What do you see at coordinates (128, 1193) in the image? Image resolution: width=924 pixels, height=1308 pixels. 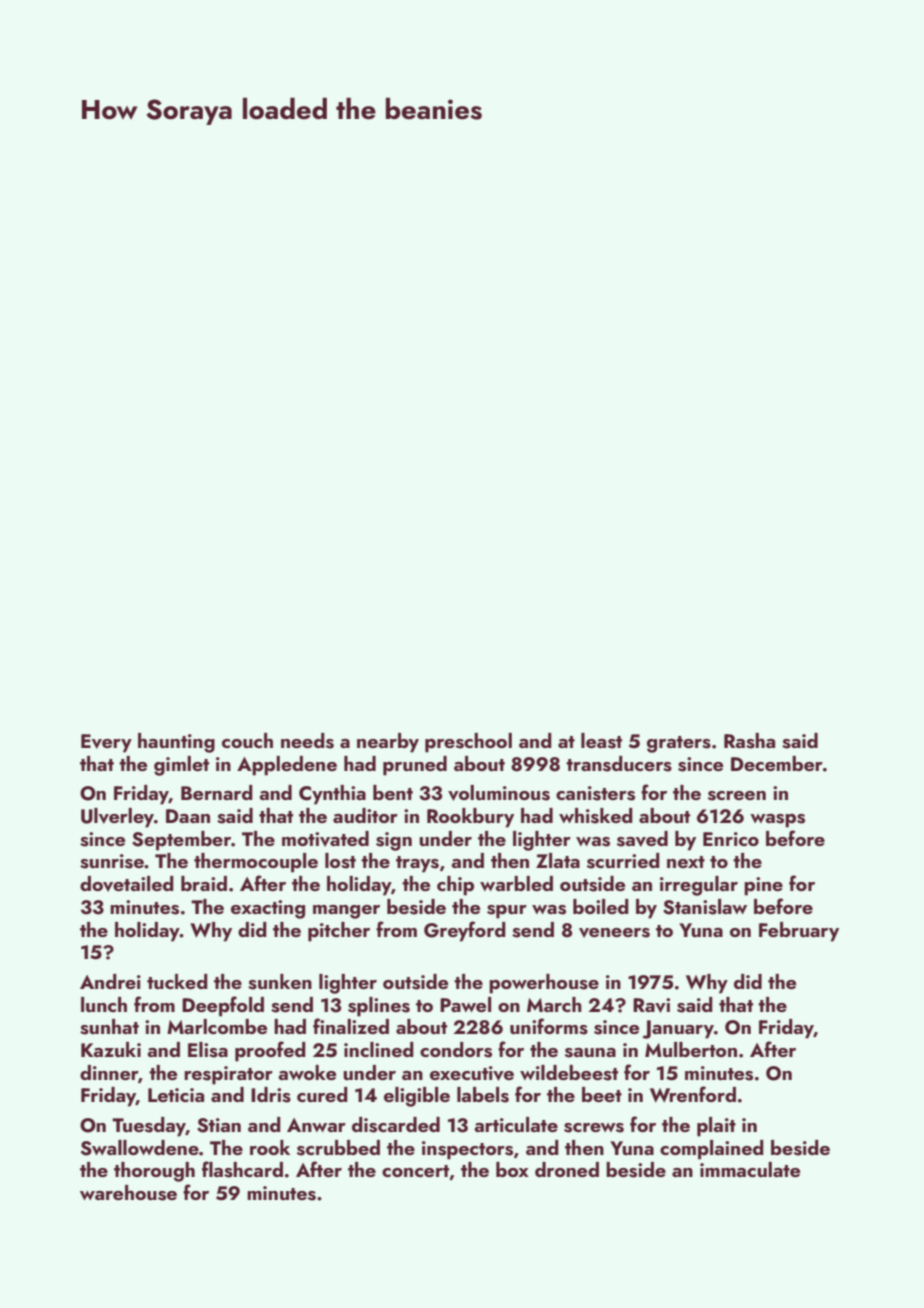 I see `warehouse` at bounding box center [128, 1193].
